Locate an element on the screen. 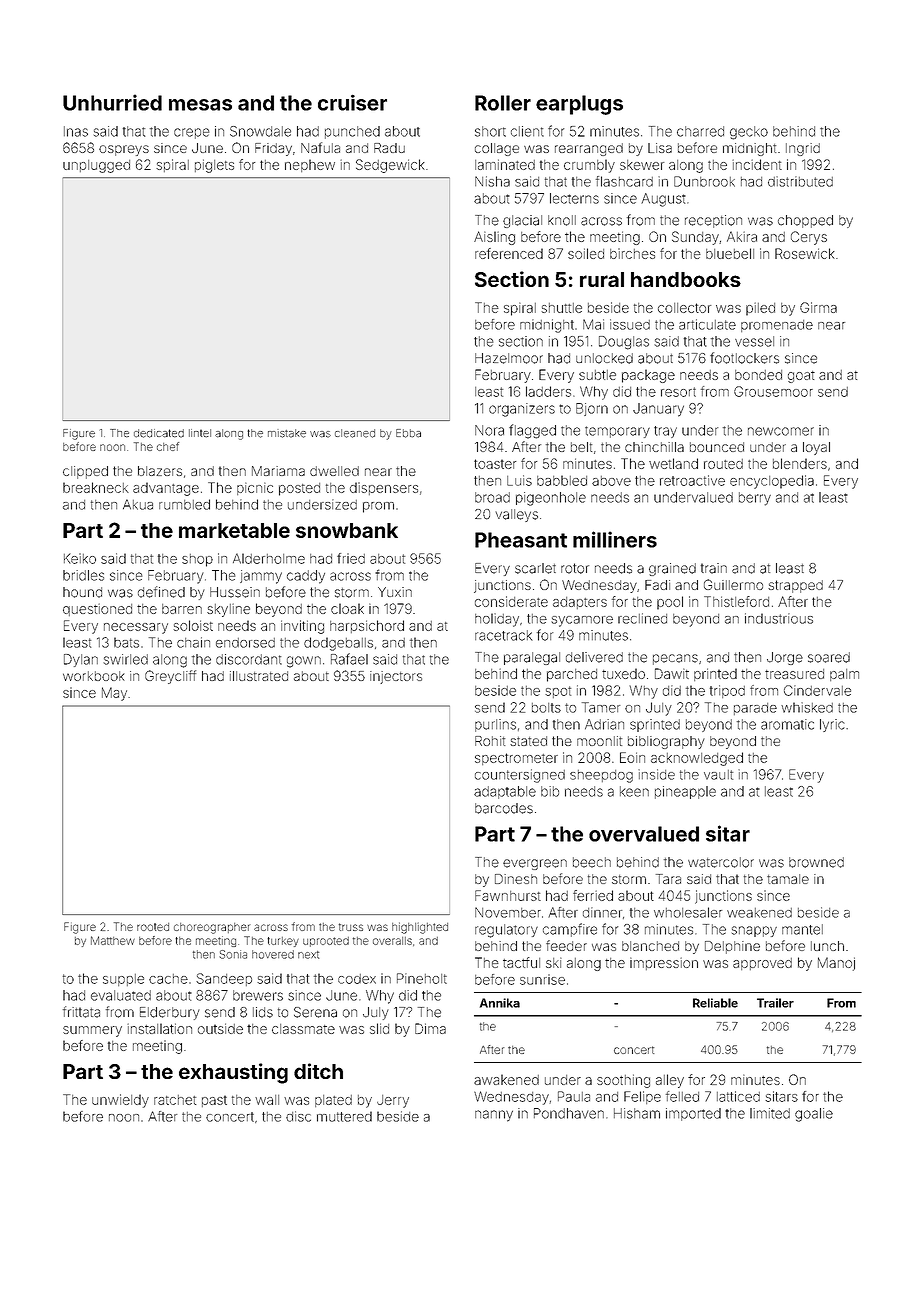  soothing is located at coordinates (623, 1081).
